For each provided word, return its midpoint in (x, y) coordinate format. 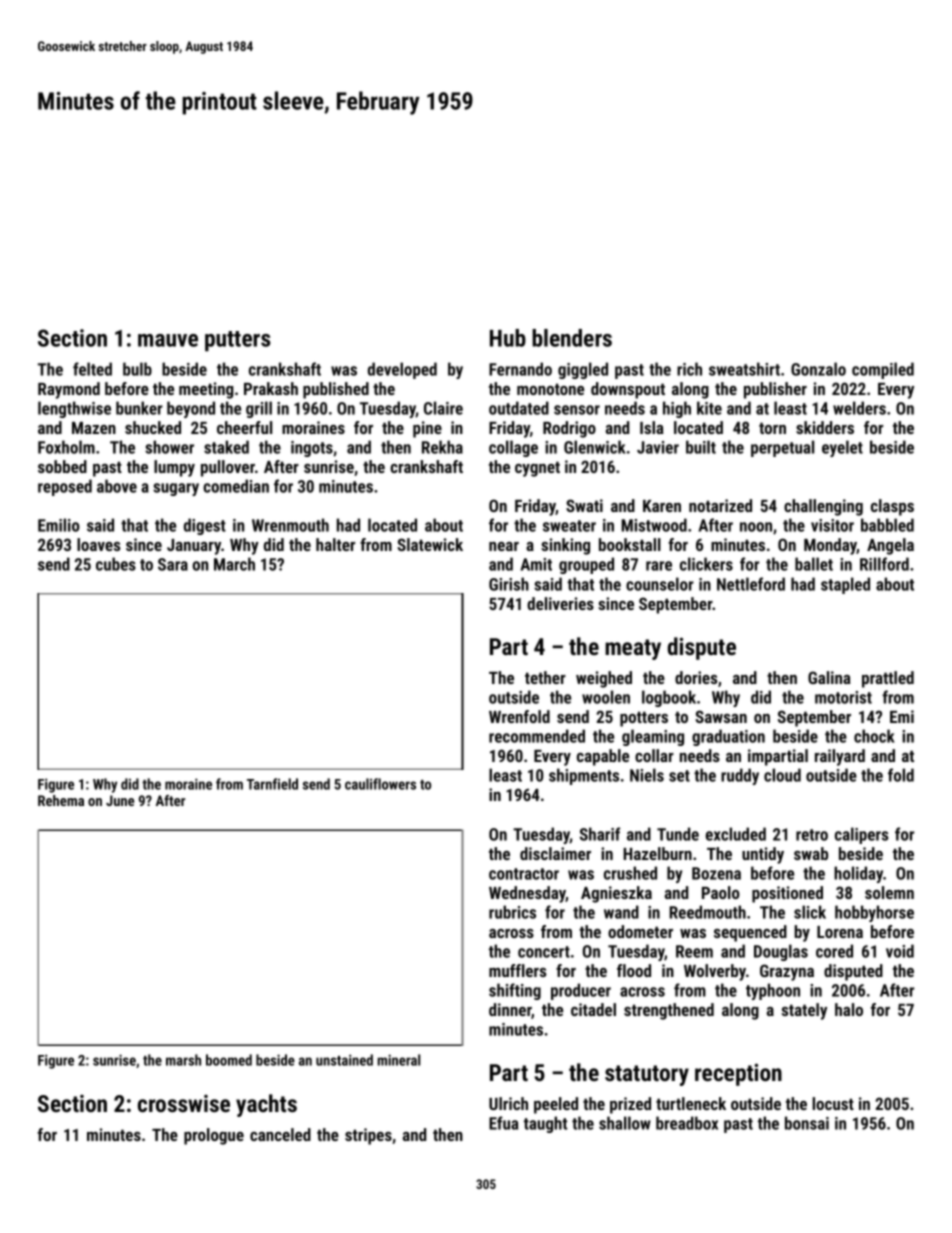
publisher (775, 390)
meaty (633, 649)
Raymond (69, 390)
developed (402, 370)
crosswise (184, 1103)
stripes (368, 1136)
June (120, 800)
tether (545, 677)
